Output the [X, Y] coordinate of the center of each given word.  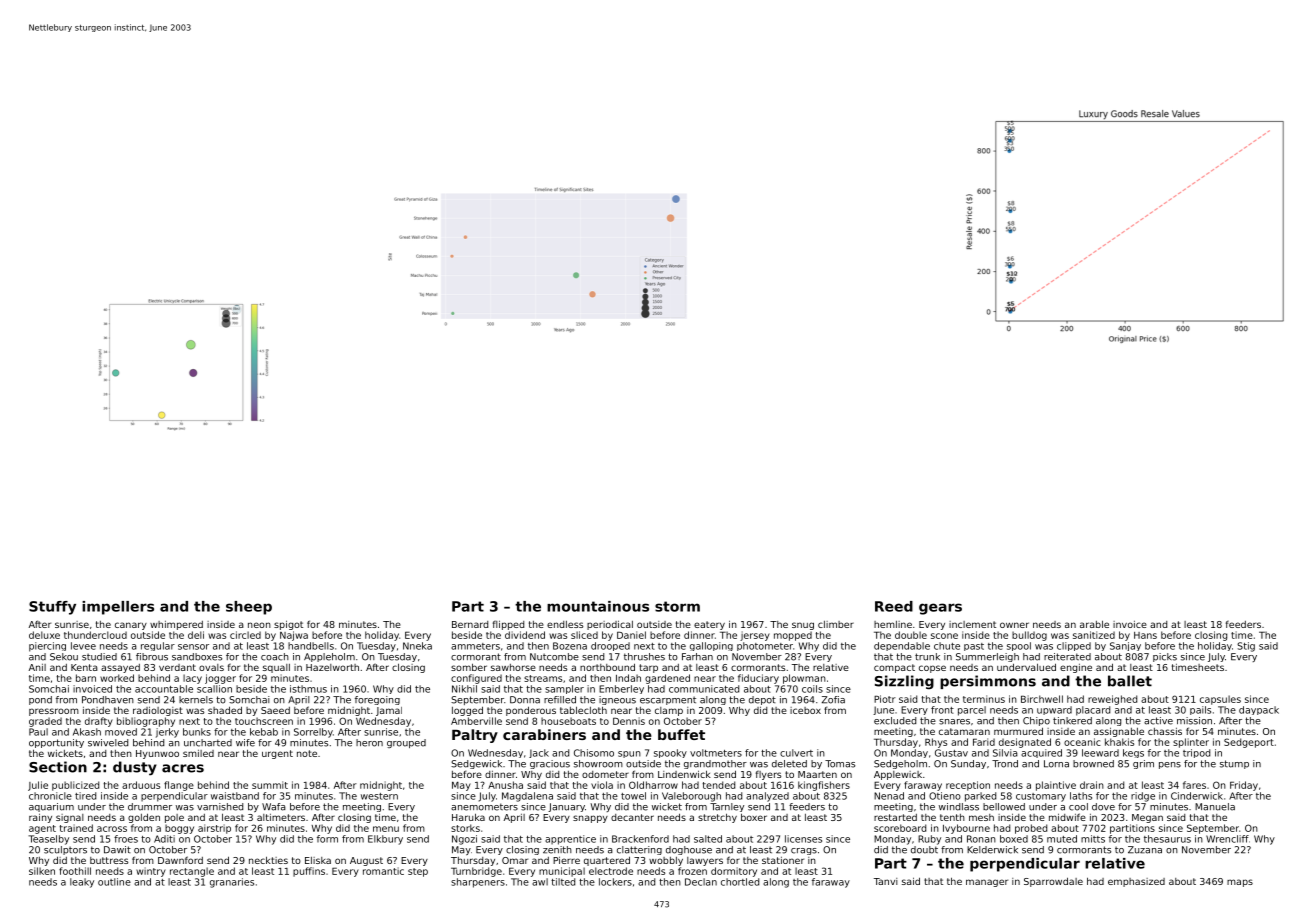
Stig [1246, 647]
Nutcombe [554, 657]
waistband [235, 796]
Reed [894, 606]
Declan [701, 882]
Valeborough [691, 797]
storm [677, 606]
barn [86, 678]
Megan [1147, 818]
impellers [118, 608]
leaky [82, 883]
